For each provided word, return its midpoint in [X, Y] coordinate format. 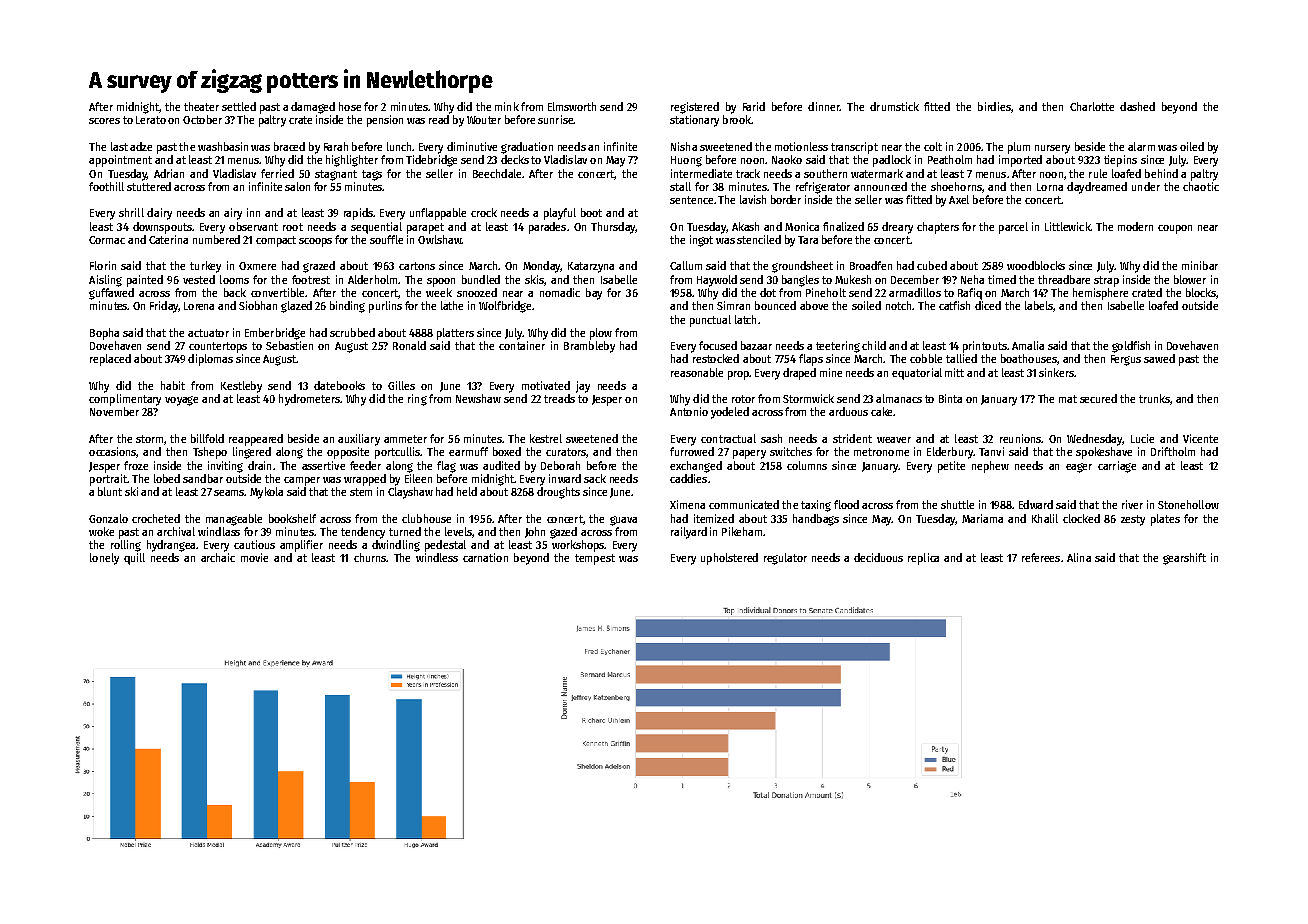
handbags [816, 520]
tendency [363, 533]
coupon [1175, 229]
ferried [277, 173]
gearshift [1184, 559]
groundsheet [802, 267]
